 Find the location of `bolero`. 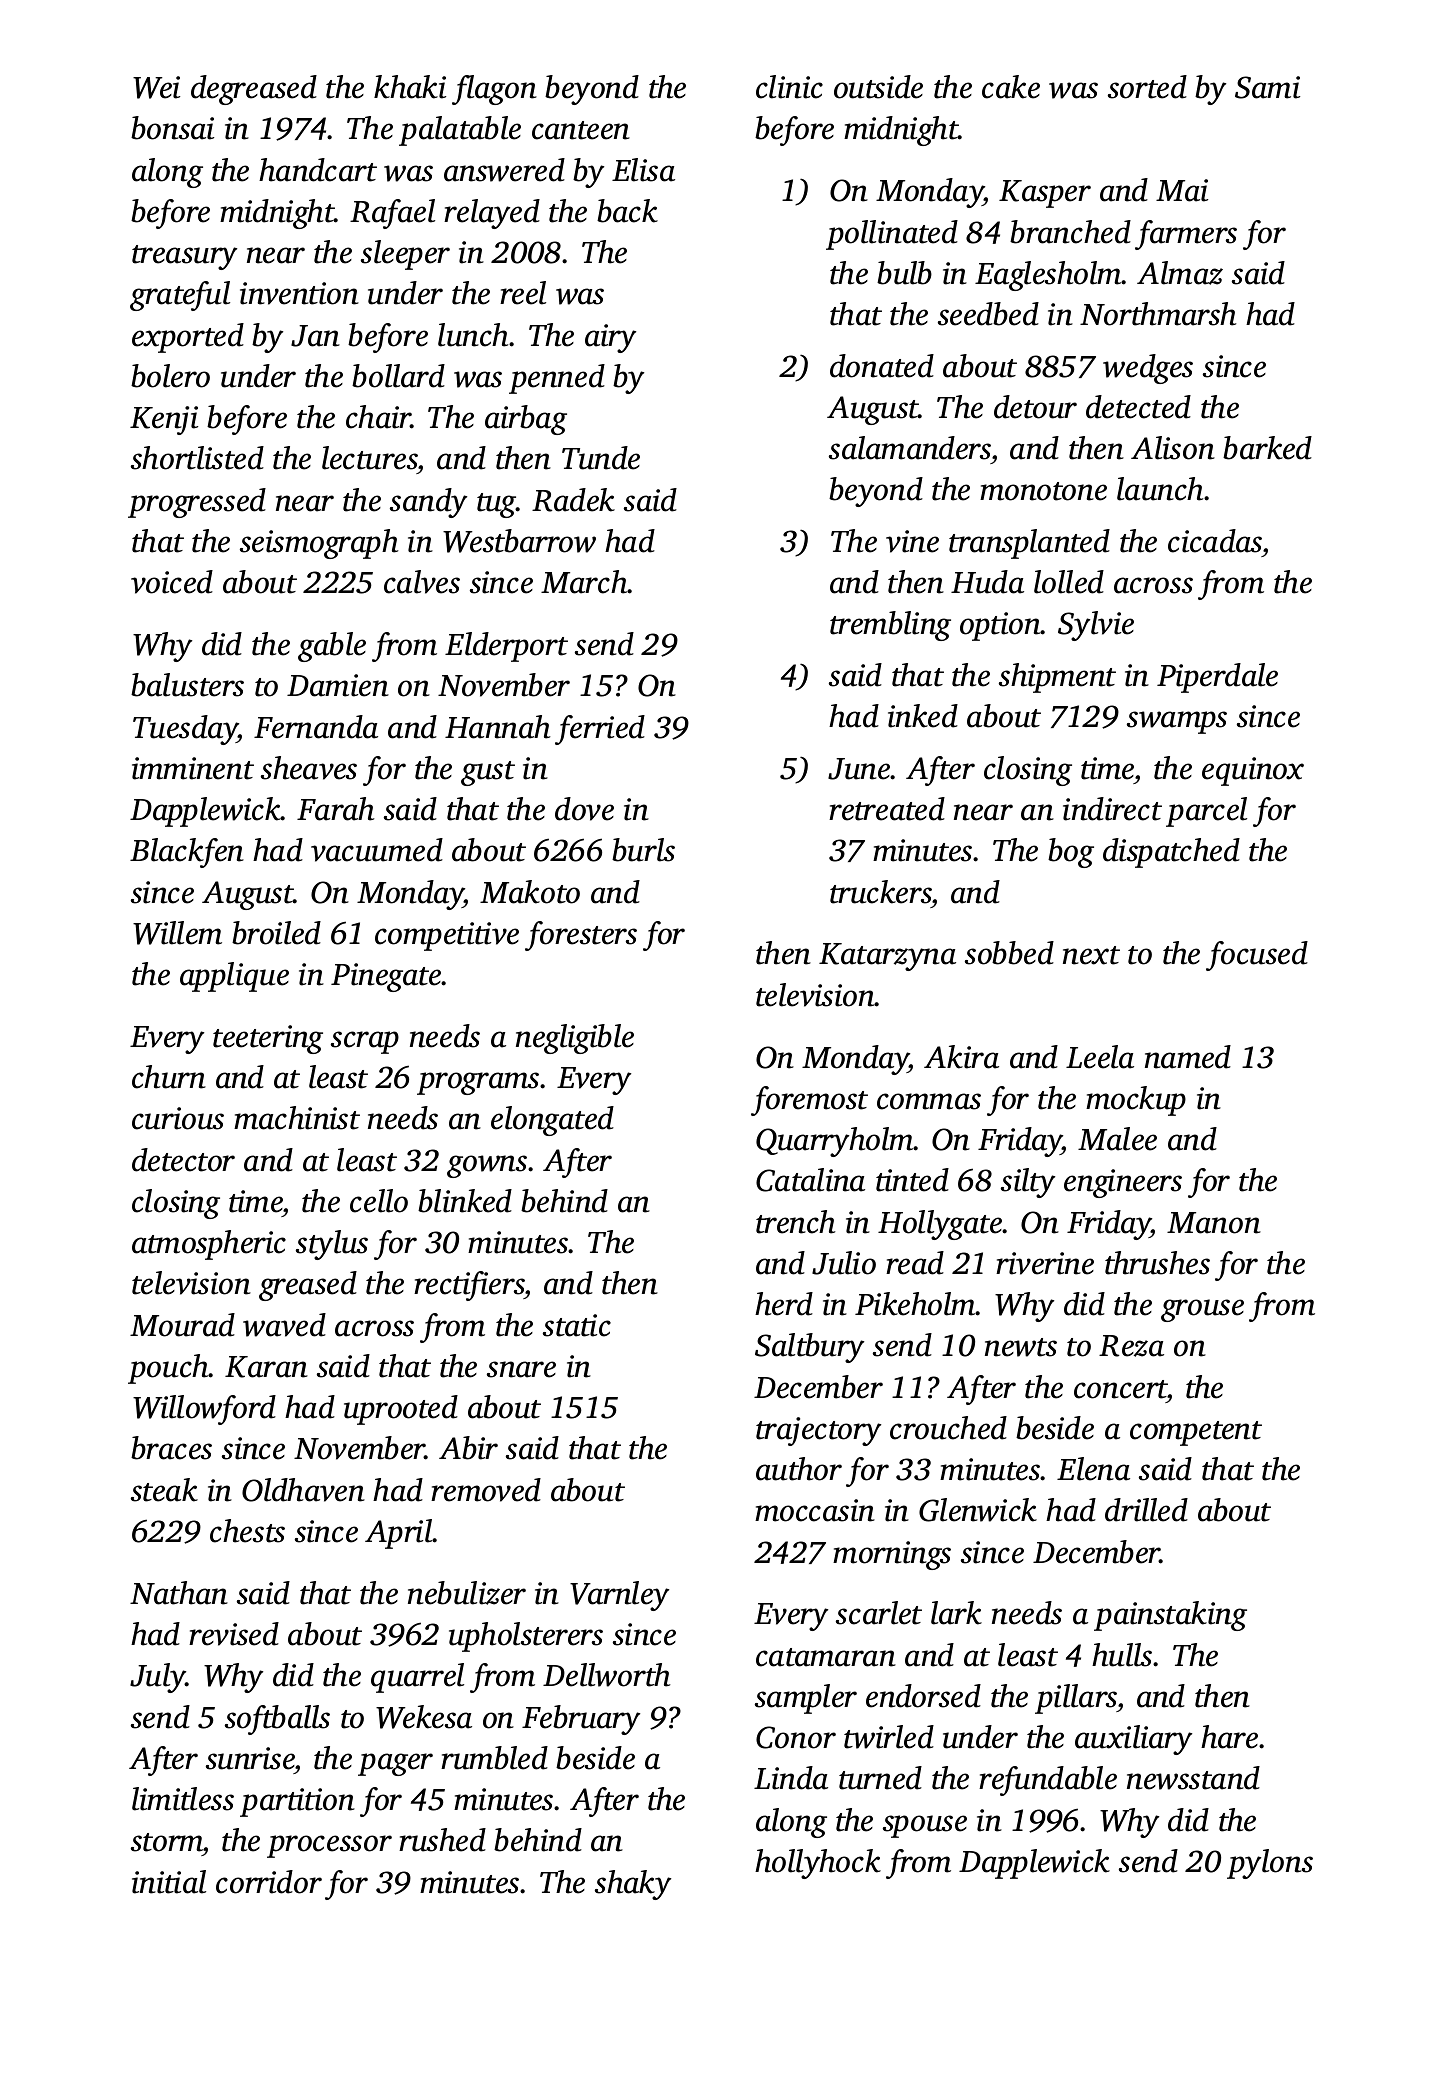

bolero is located at coordinates (170, 376).
